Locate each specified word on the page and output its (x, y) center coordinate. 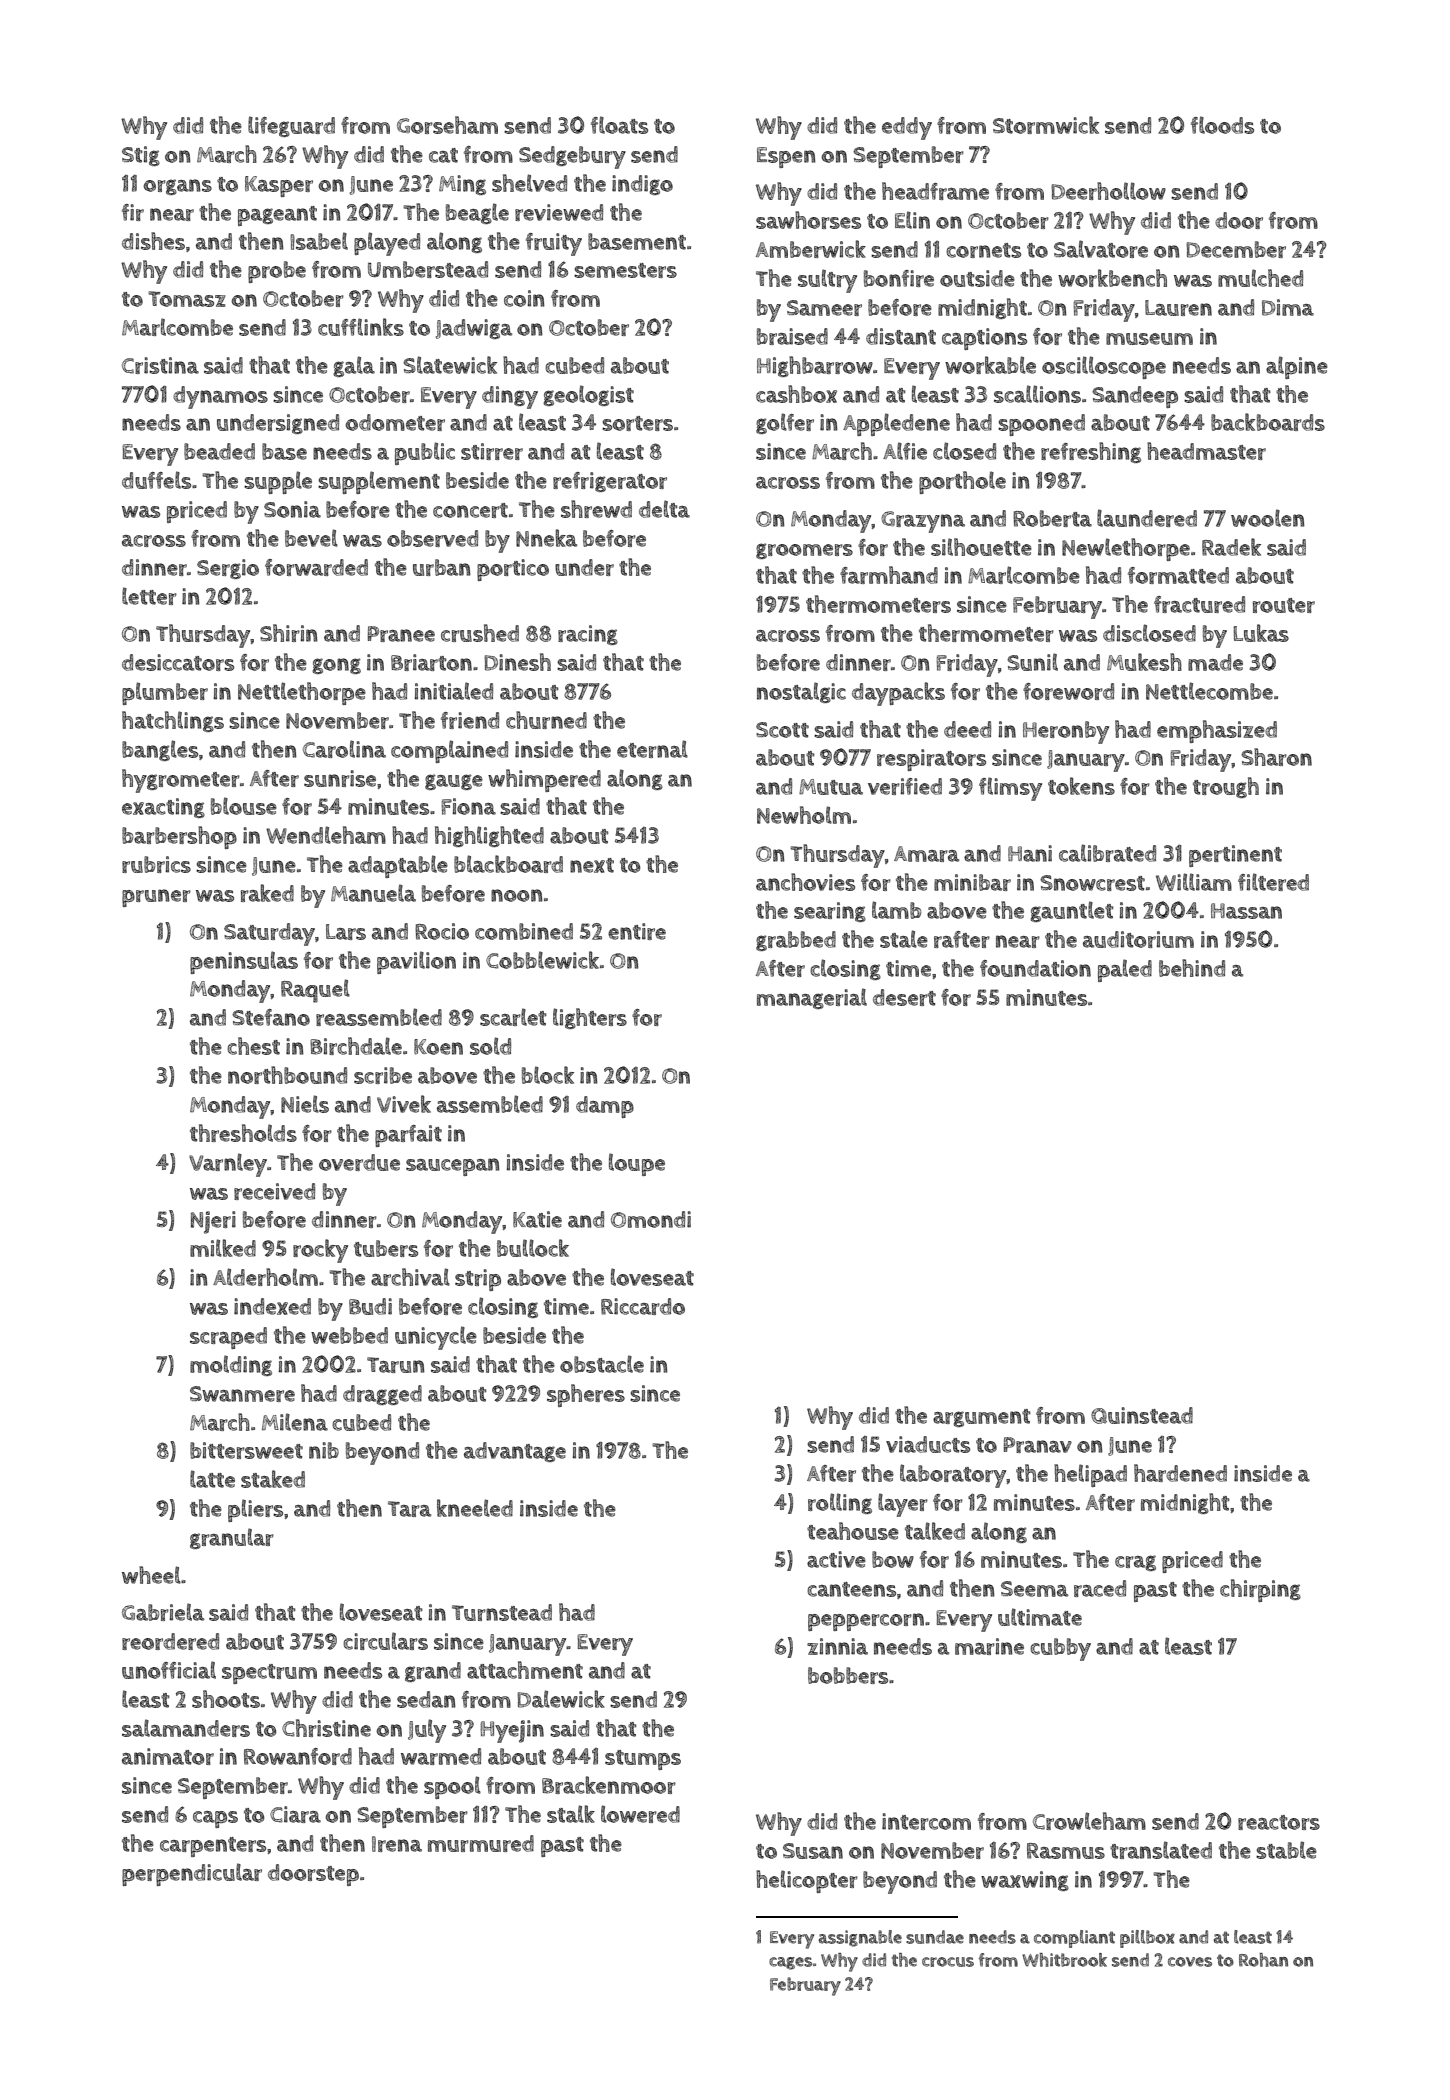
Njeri (213, 1222)
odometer (395, 422)
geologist (588, 395)
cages (790, 1963)
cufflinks (361, 327)
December (1236, 249)
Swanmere (242, 1394)
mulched (1260, 278)
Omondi (651, 1219)
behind (1192, 968)
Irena (397, 1844)
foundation (1035, 968)
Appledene (896, 424)
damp (605, 1107)
